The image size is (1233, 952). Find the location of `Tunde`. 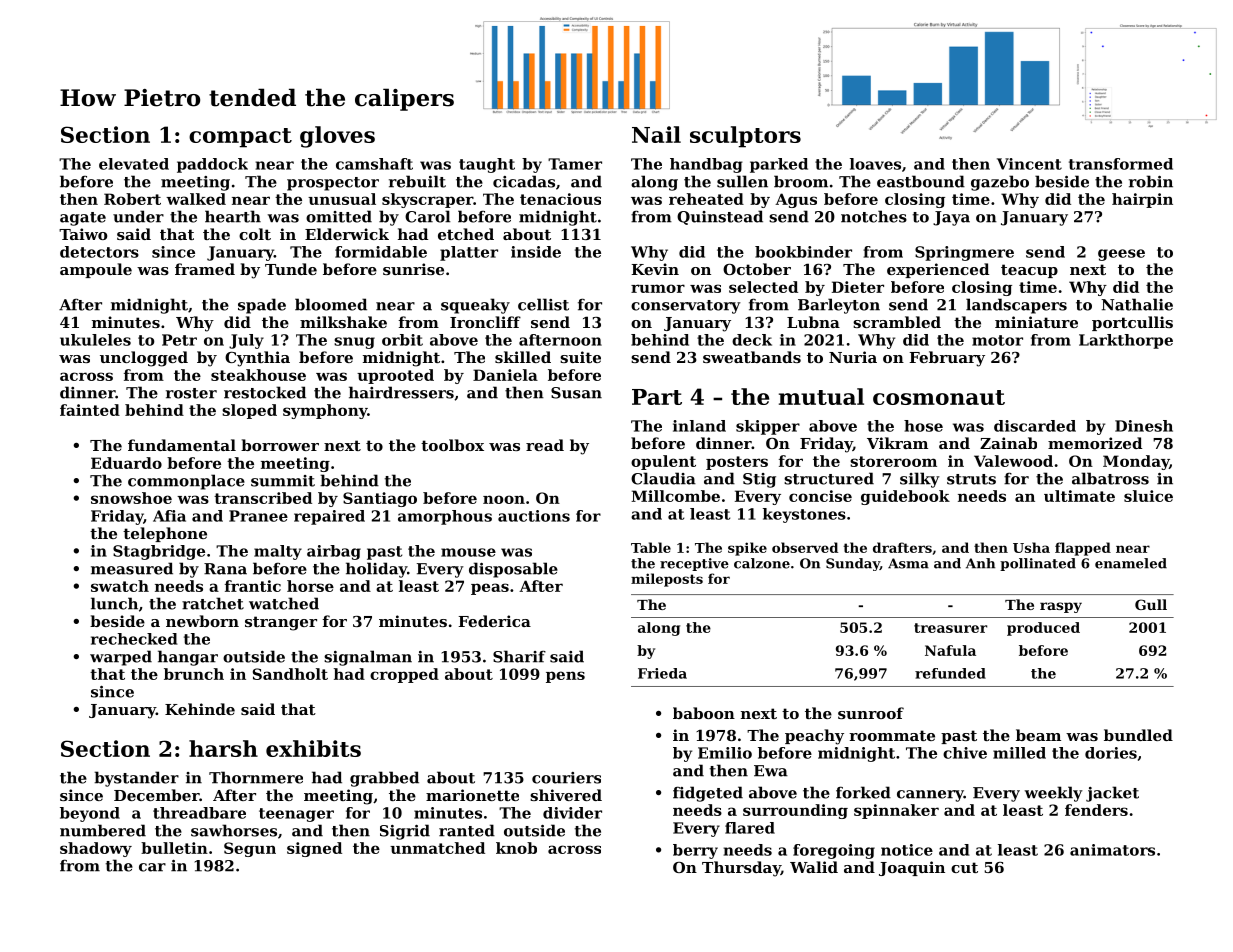

Tunde is located at coordinates (291, 269).
